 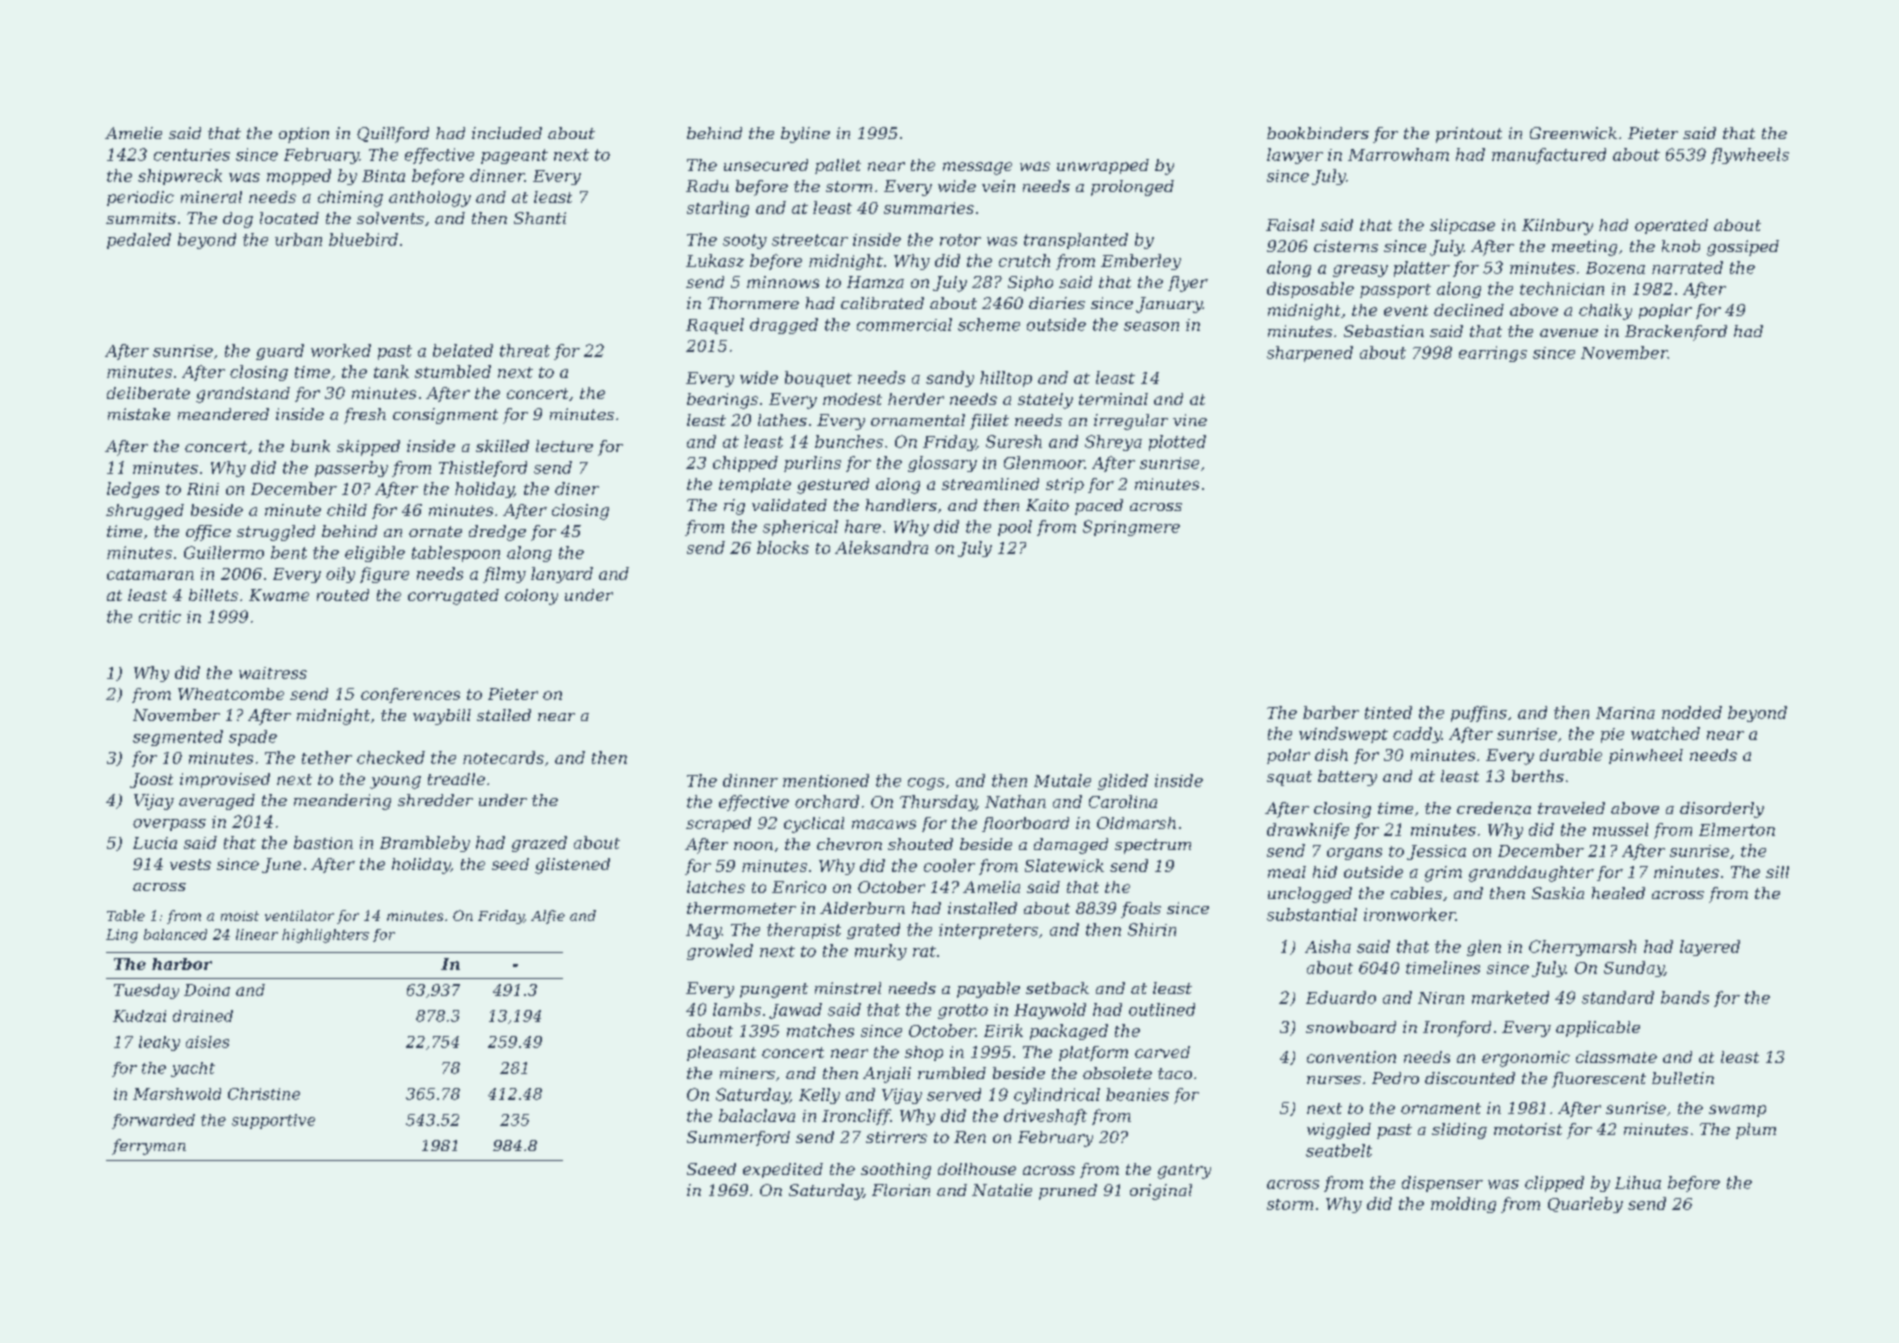 What do you see at coordinates (192, 155) in the screenshot?
I see `centuries` at bounding box center [192, 155].
